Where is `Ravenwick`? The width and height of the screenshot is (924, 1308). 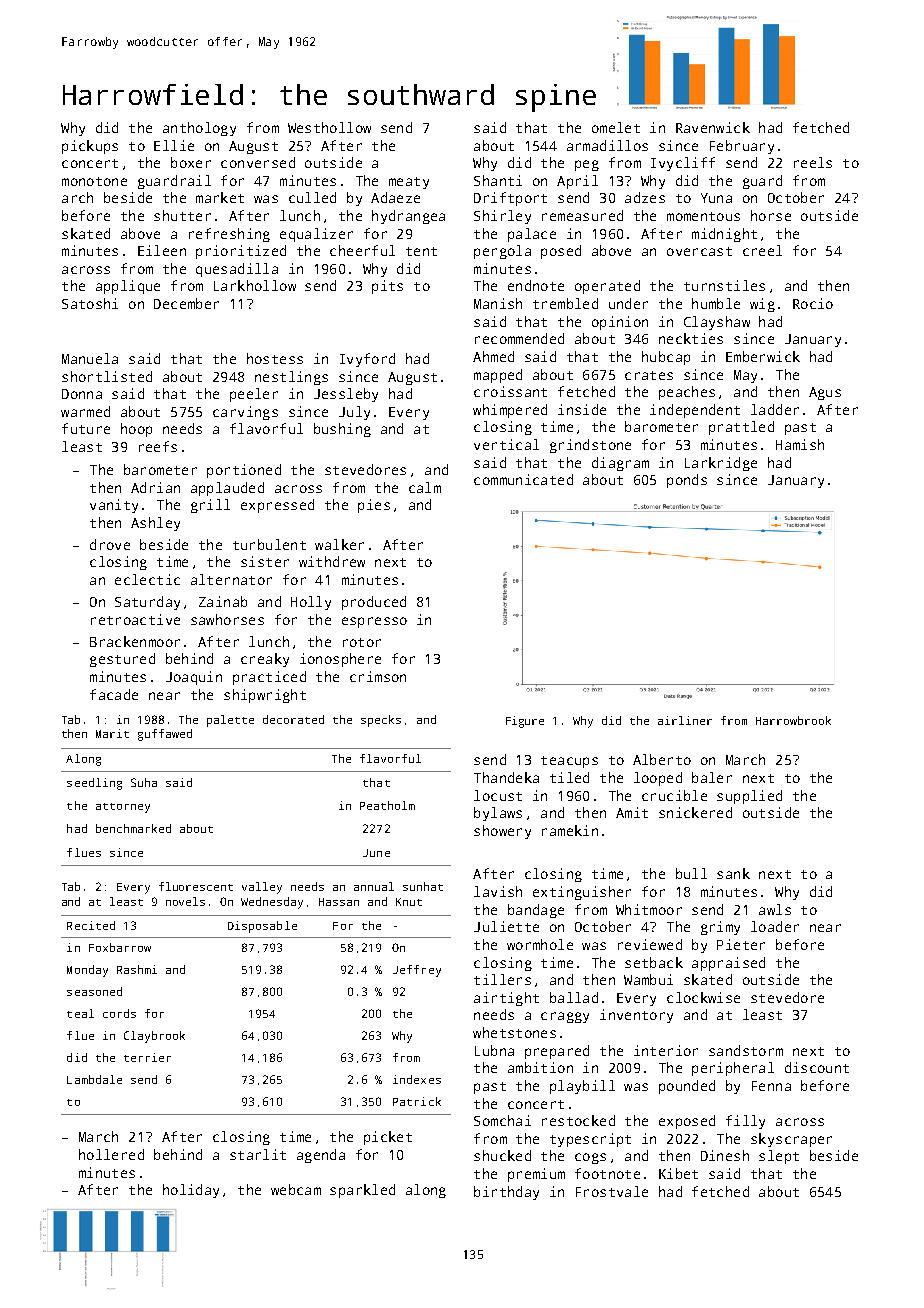 Ravenwick is located at coordinates (713, 127).
